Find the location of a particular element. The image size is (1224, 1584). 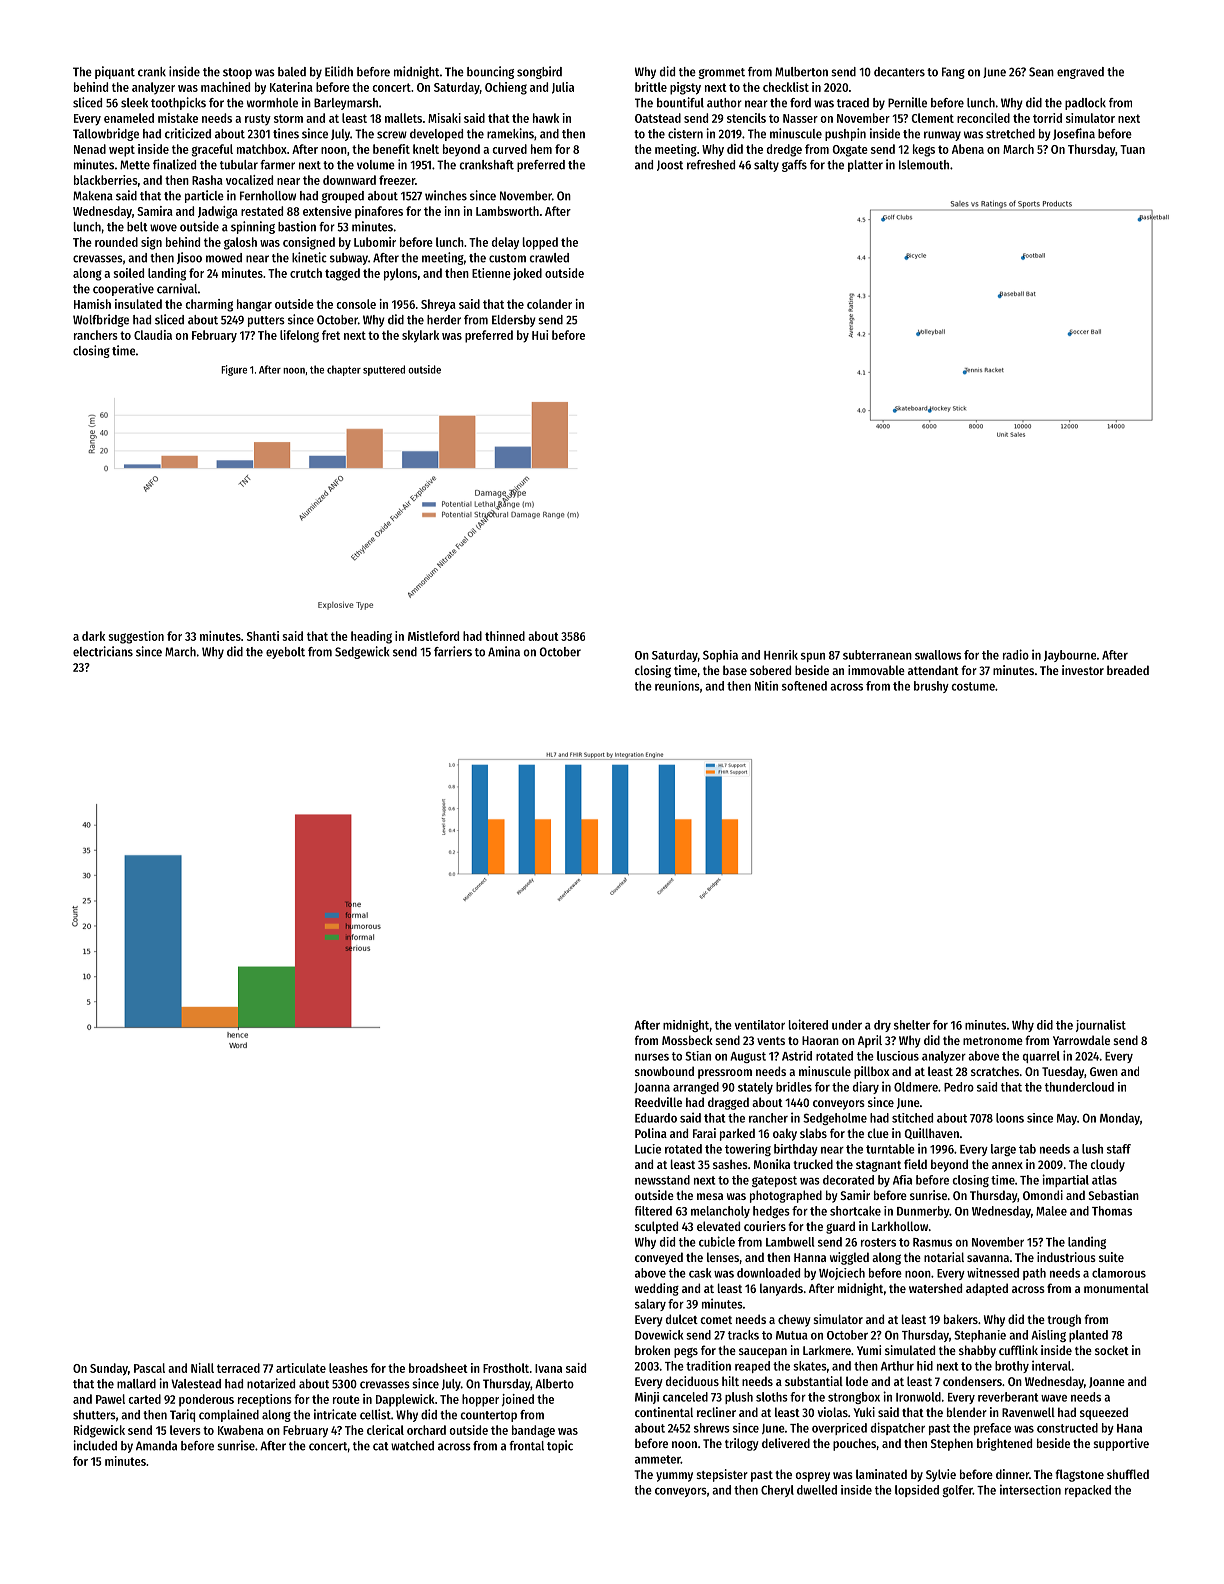

decanters is located at coordinates (899, 72).
